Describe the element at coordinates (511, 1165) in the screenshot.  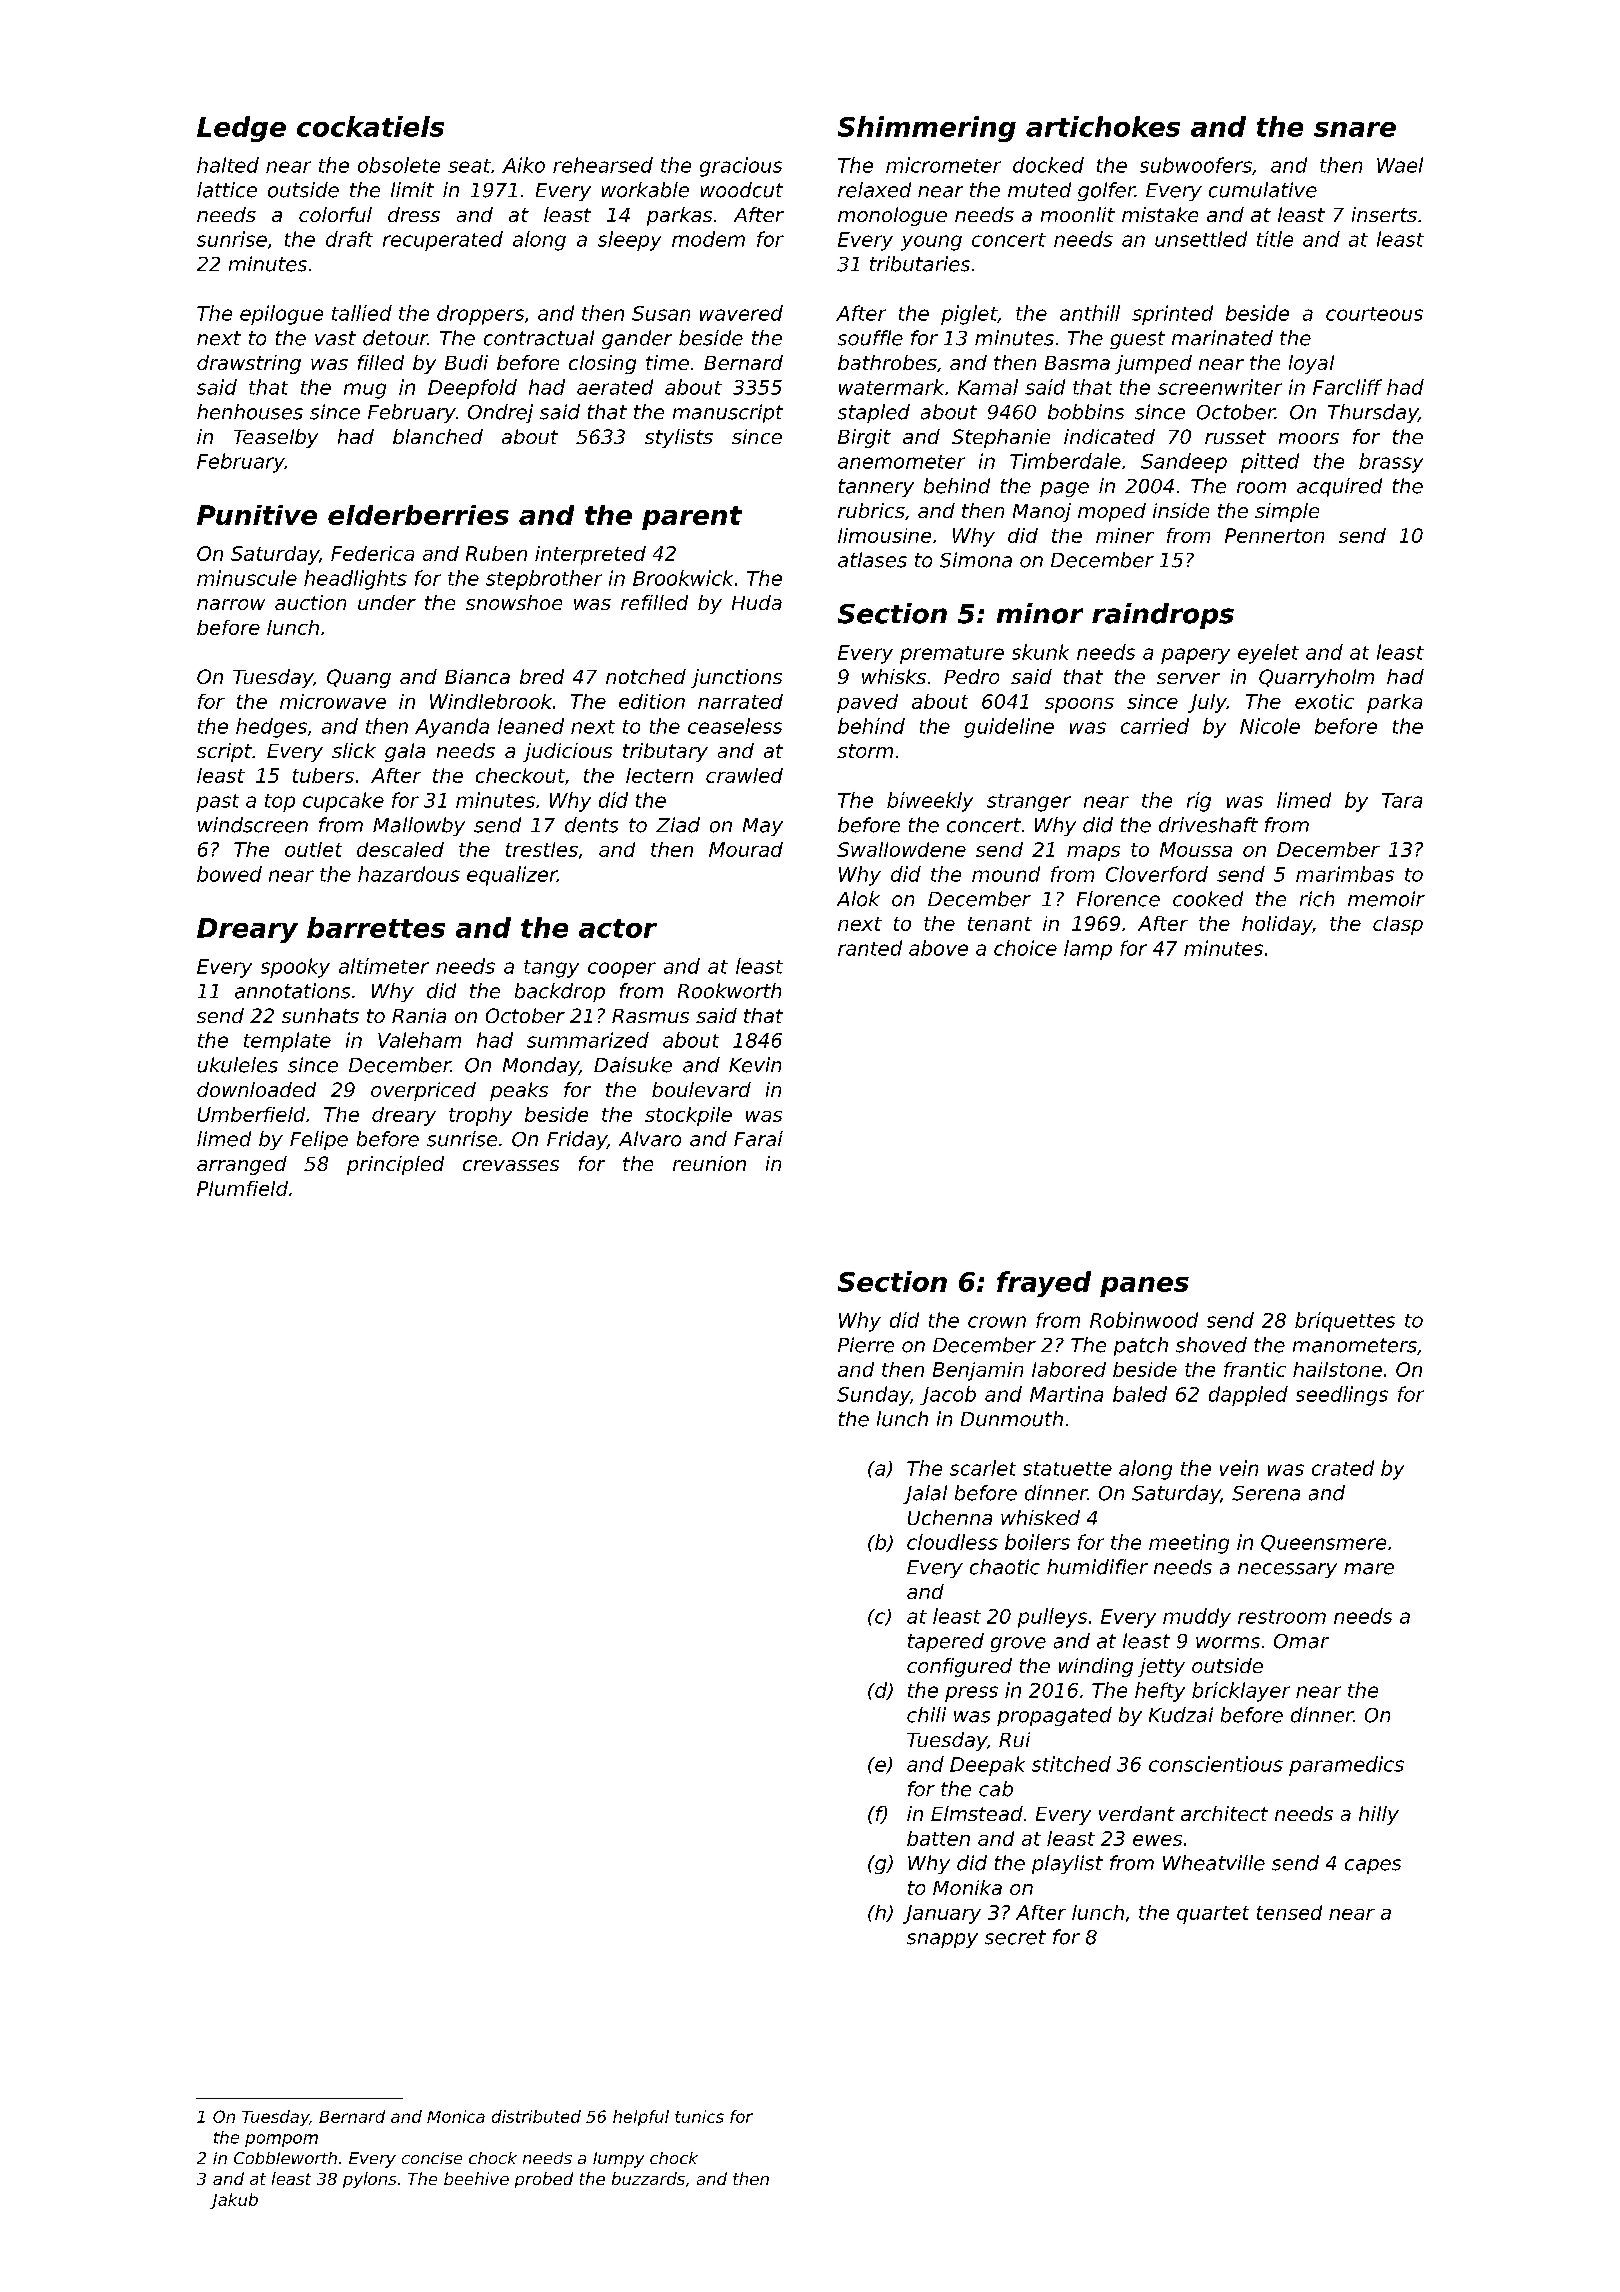
I see `crevasses` at that location.
